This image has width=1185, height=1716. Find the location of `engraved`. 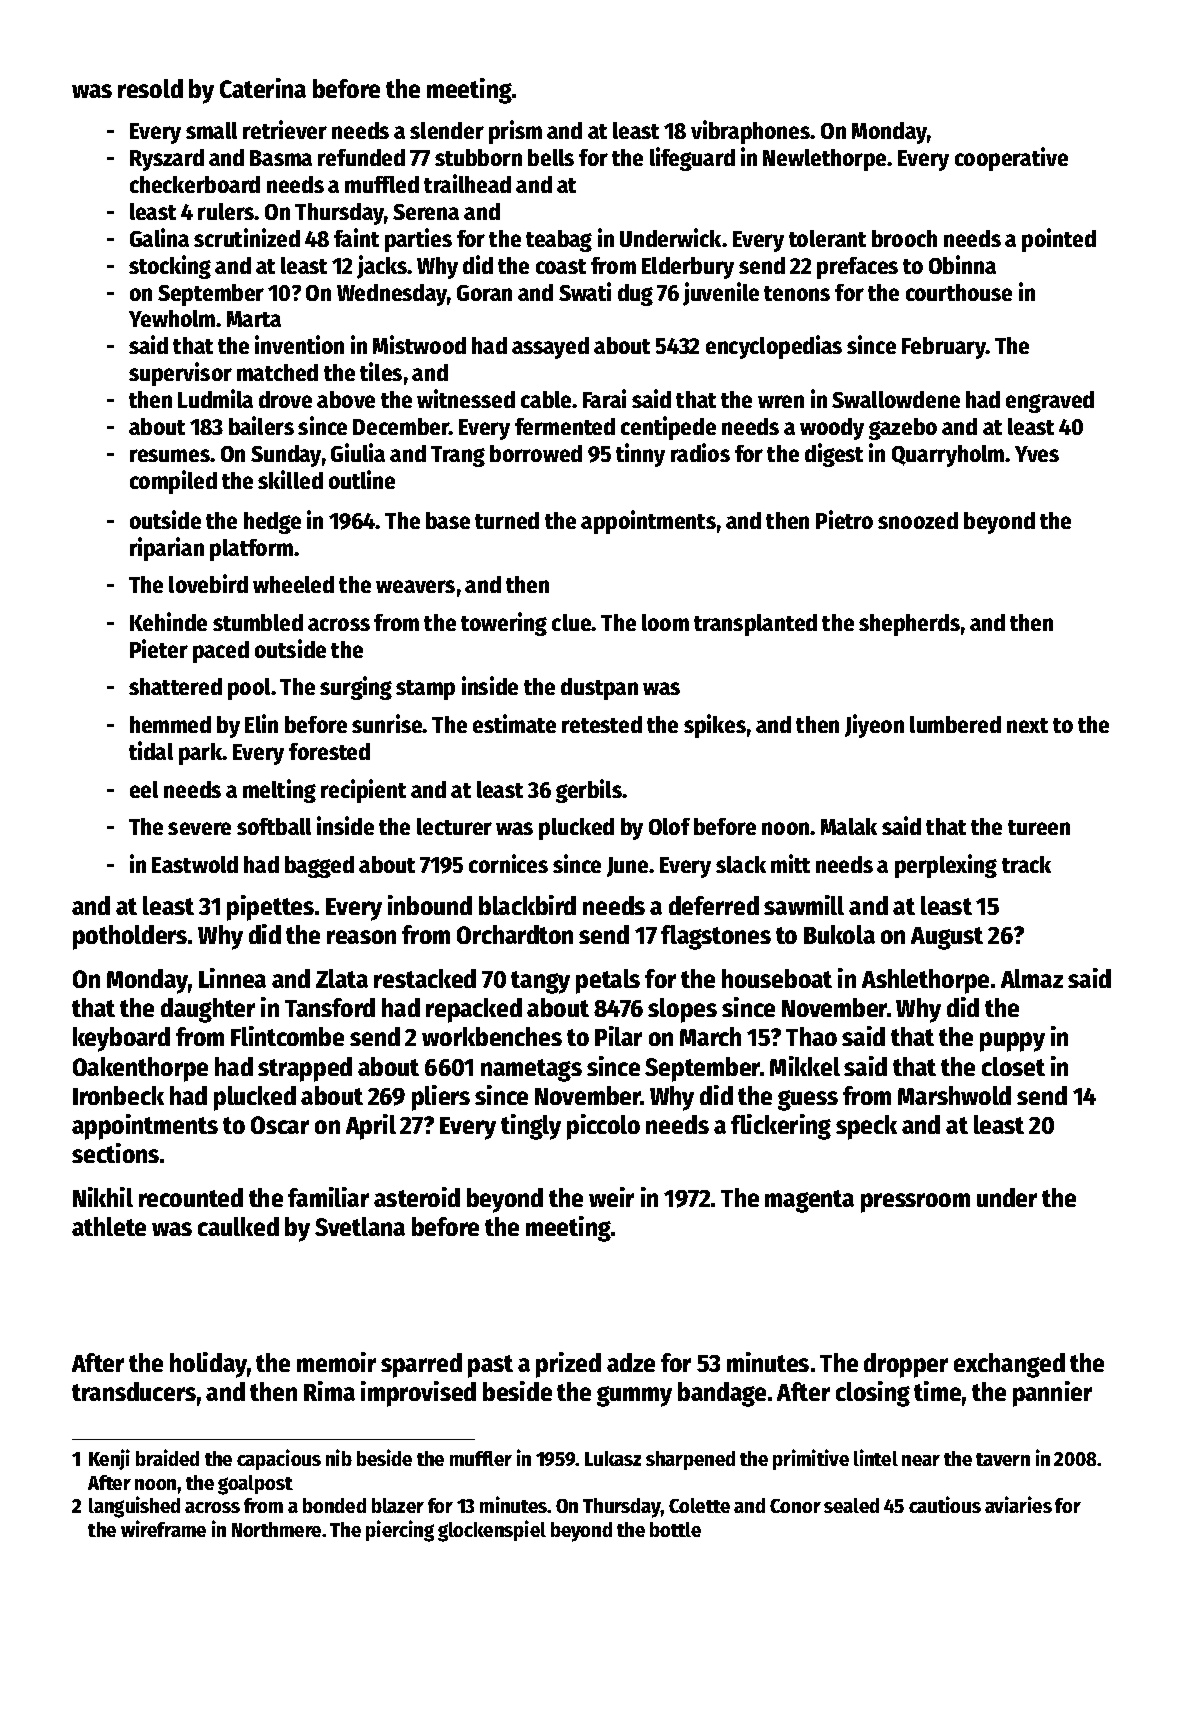

engraved is located at coordinates (1050, 402).
